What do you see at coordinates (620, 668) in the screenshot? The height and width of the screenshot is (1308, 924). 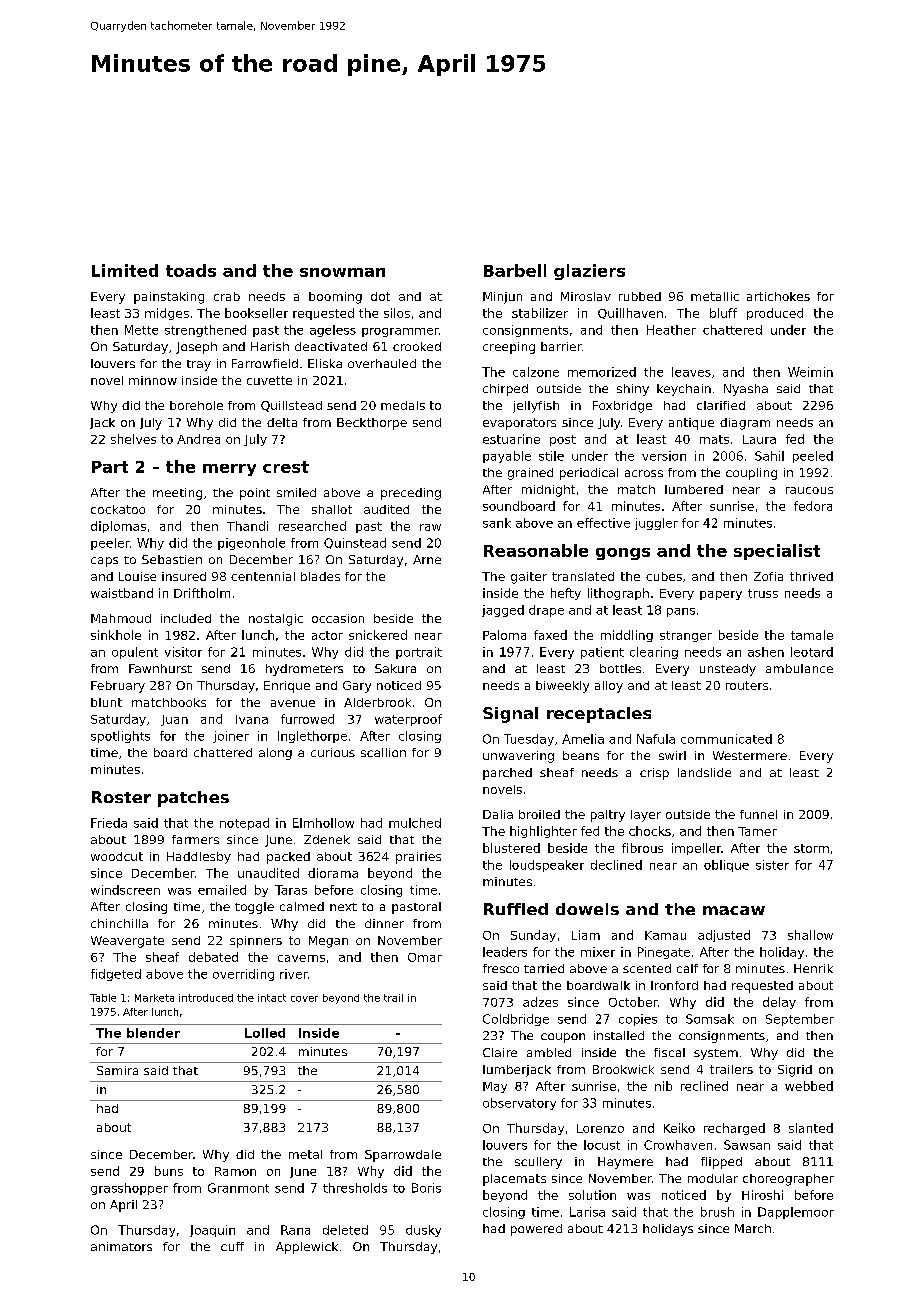 I see `bottles` at bounding box center [620, 668].
